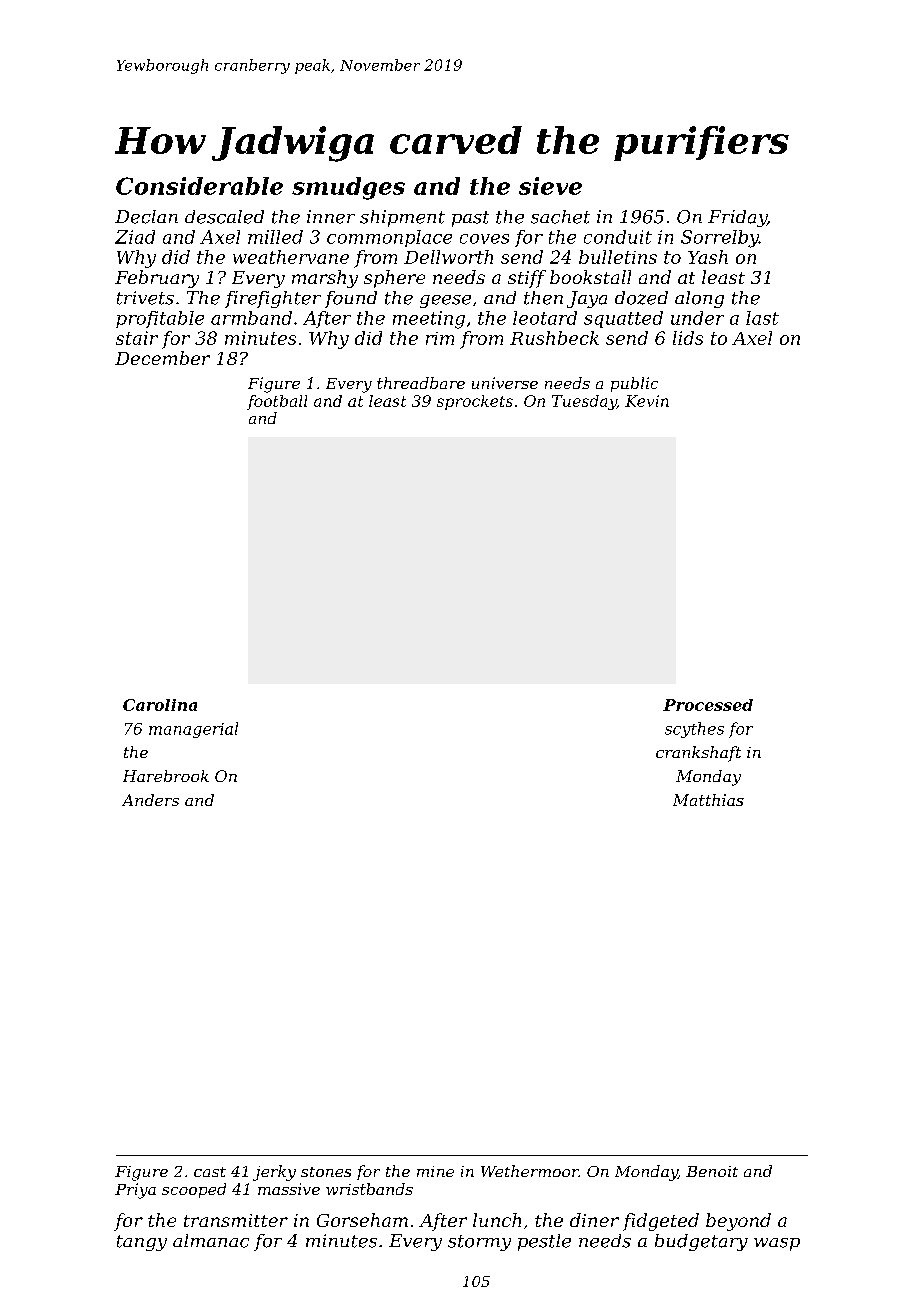 This screenshot has height=1314, width=924. I want to click on sprockets, so click(475, 402).
